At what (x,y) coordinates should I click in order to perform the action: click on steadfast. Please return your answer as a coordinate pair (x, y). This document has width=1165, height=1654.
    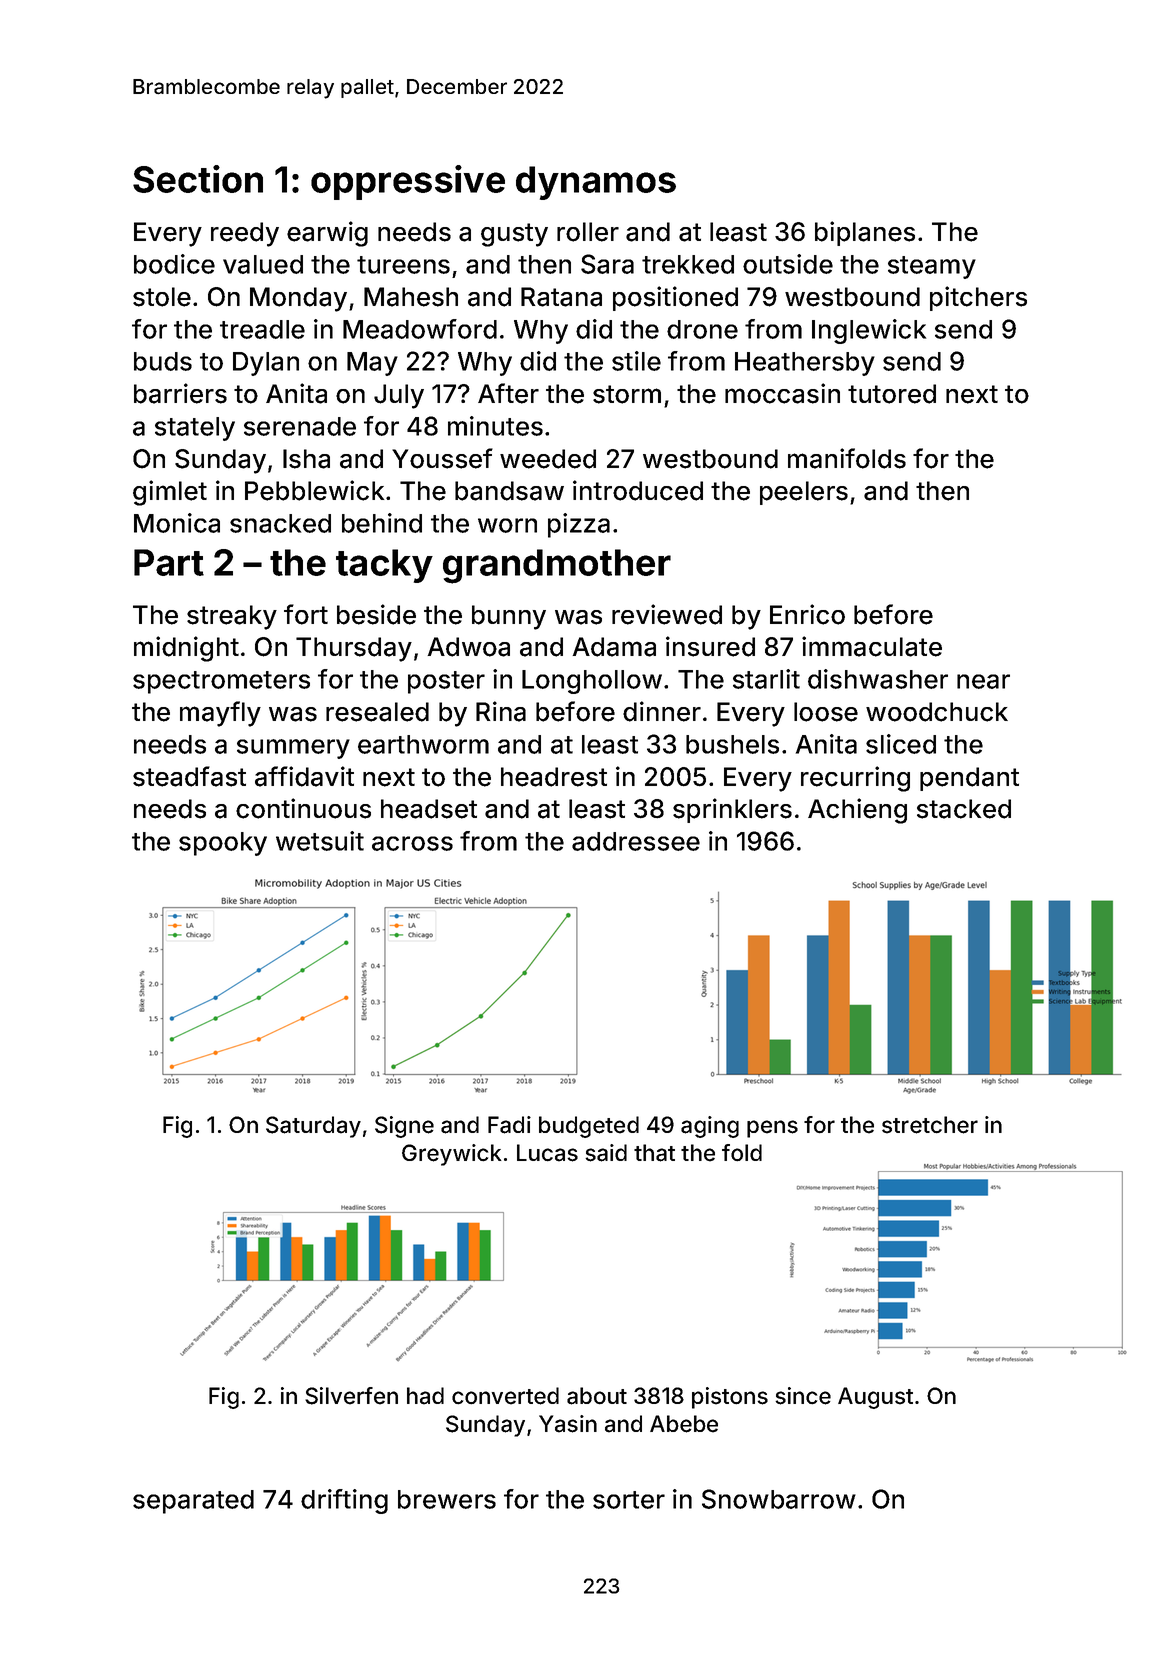
    Looking at the image, I should click on (189, 776).
